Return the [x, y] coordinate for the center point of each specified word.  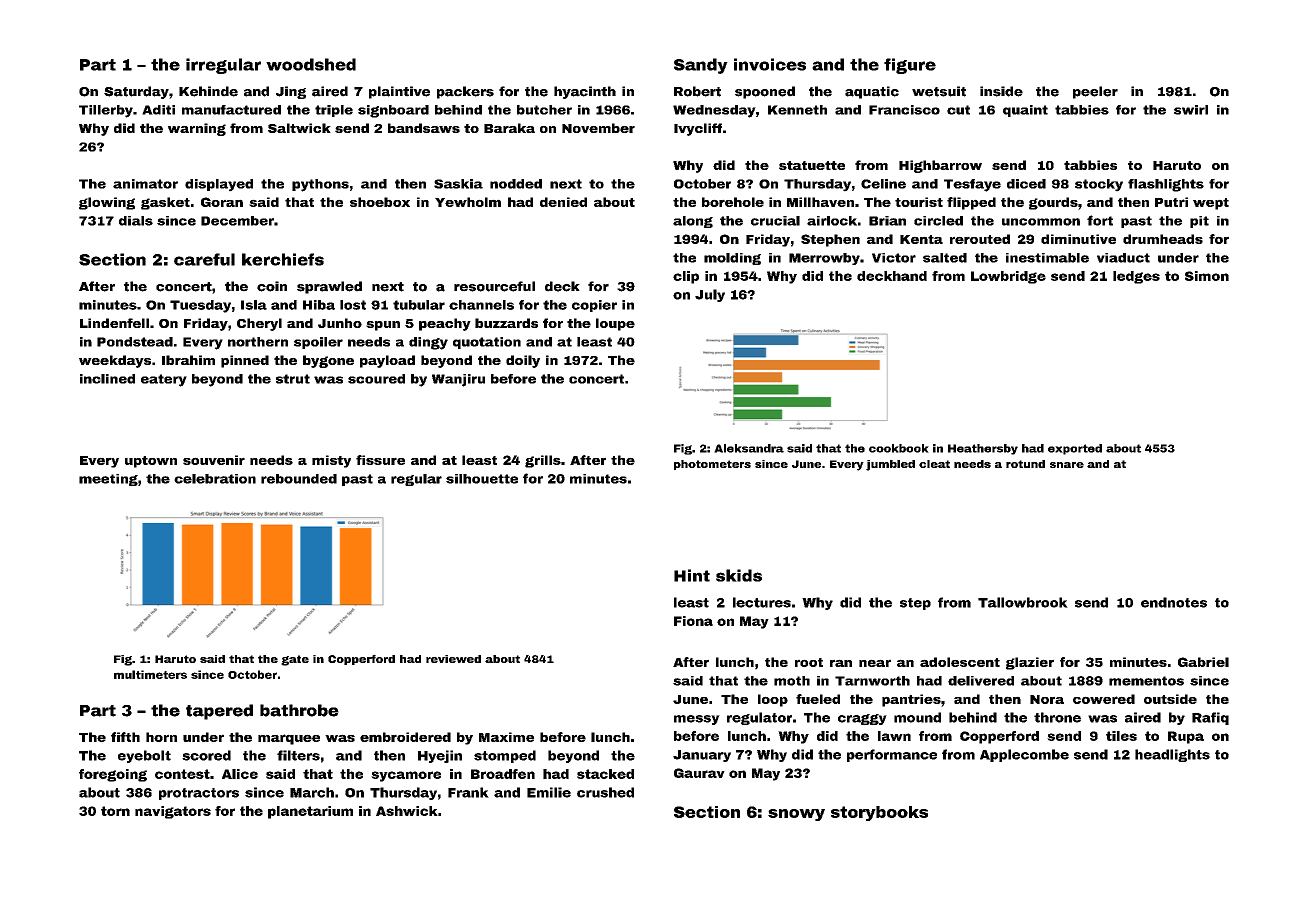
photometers [712, 465]
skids [739, 575]
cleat [934, 464]
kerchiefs [283, 259]
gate [295, 660]
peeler [1095, 92]
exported [1075, 449]
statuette [812, 165]
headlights [1172, 755]
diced [1026, 184]
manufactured [231, 110]
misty [331, 461]
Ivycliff [698, 129]
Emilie [549, 792]
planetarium [310, 812]
